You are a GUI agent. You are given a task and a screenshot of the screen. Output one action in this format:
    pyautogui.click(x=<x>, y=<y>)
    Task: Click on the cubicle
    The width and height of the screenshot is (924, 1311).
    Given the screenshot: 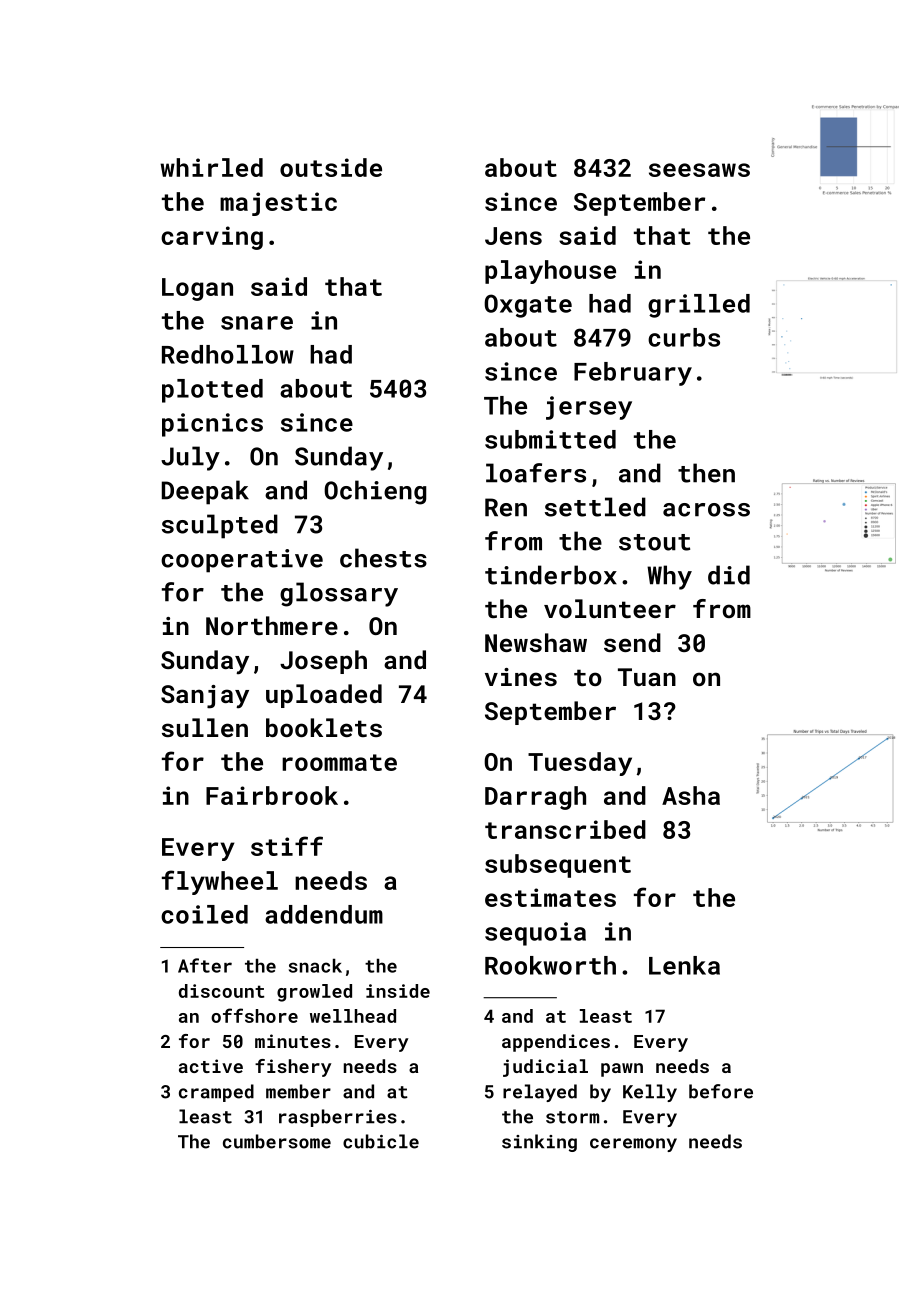 What is the action you would take?
    pyautogui.click(x=381, y=1141)
